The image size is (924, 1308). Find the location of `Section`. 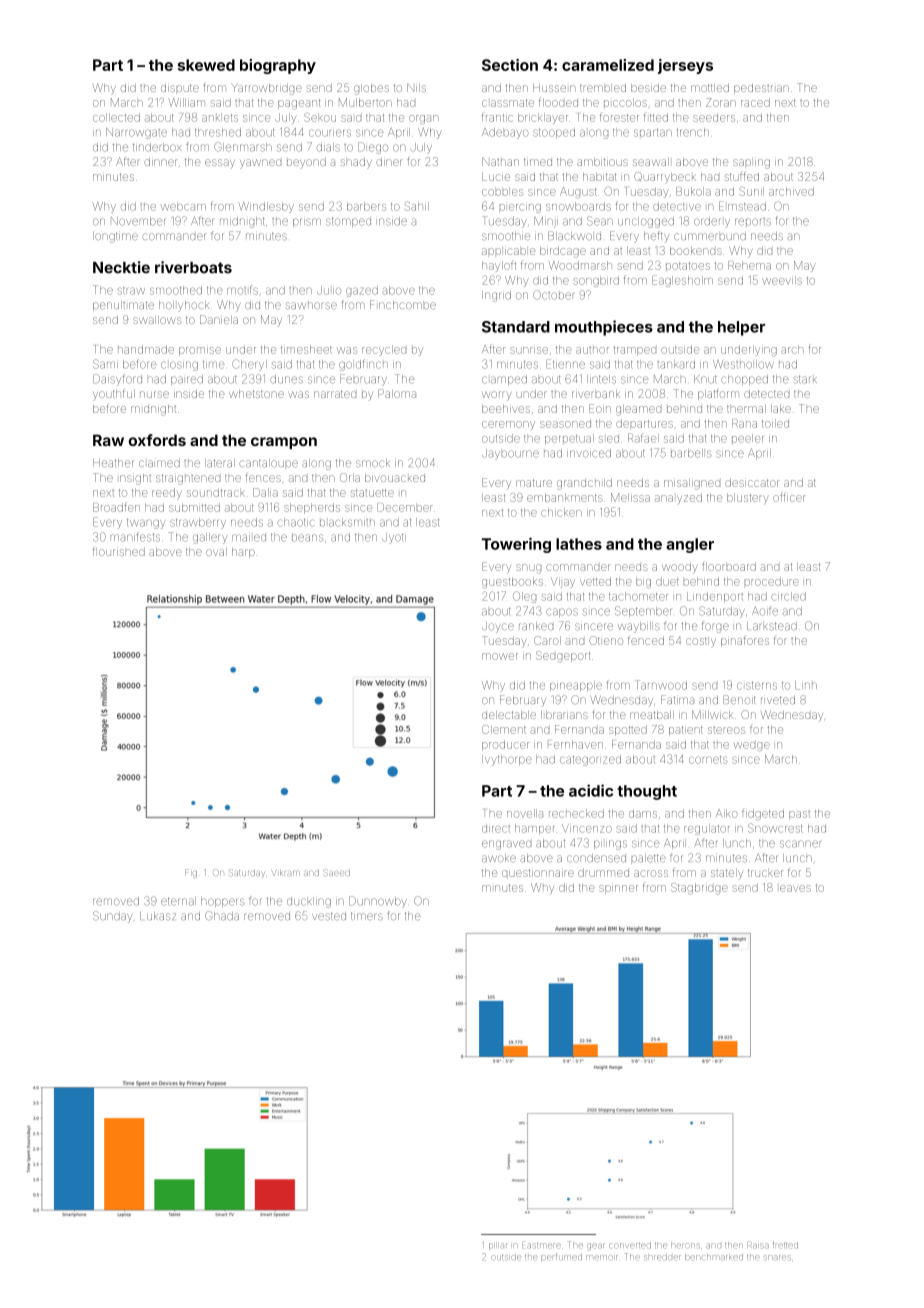

Section is located at coordinates (510, 65).
